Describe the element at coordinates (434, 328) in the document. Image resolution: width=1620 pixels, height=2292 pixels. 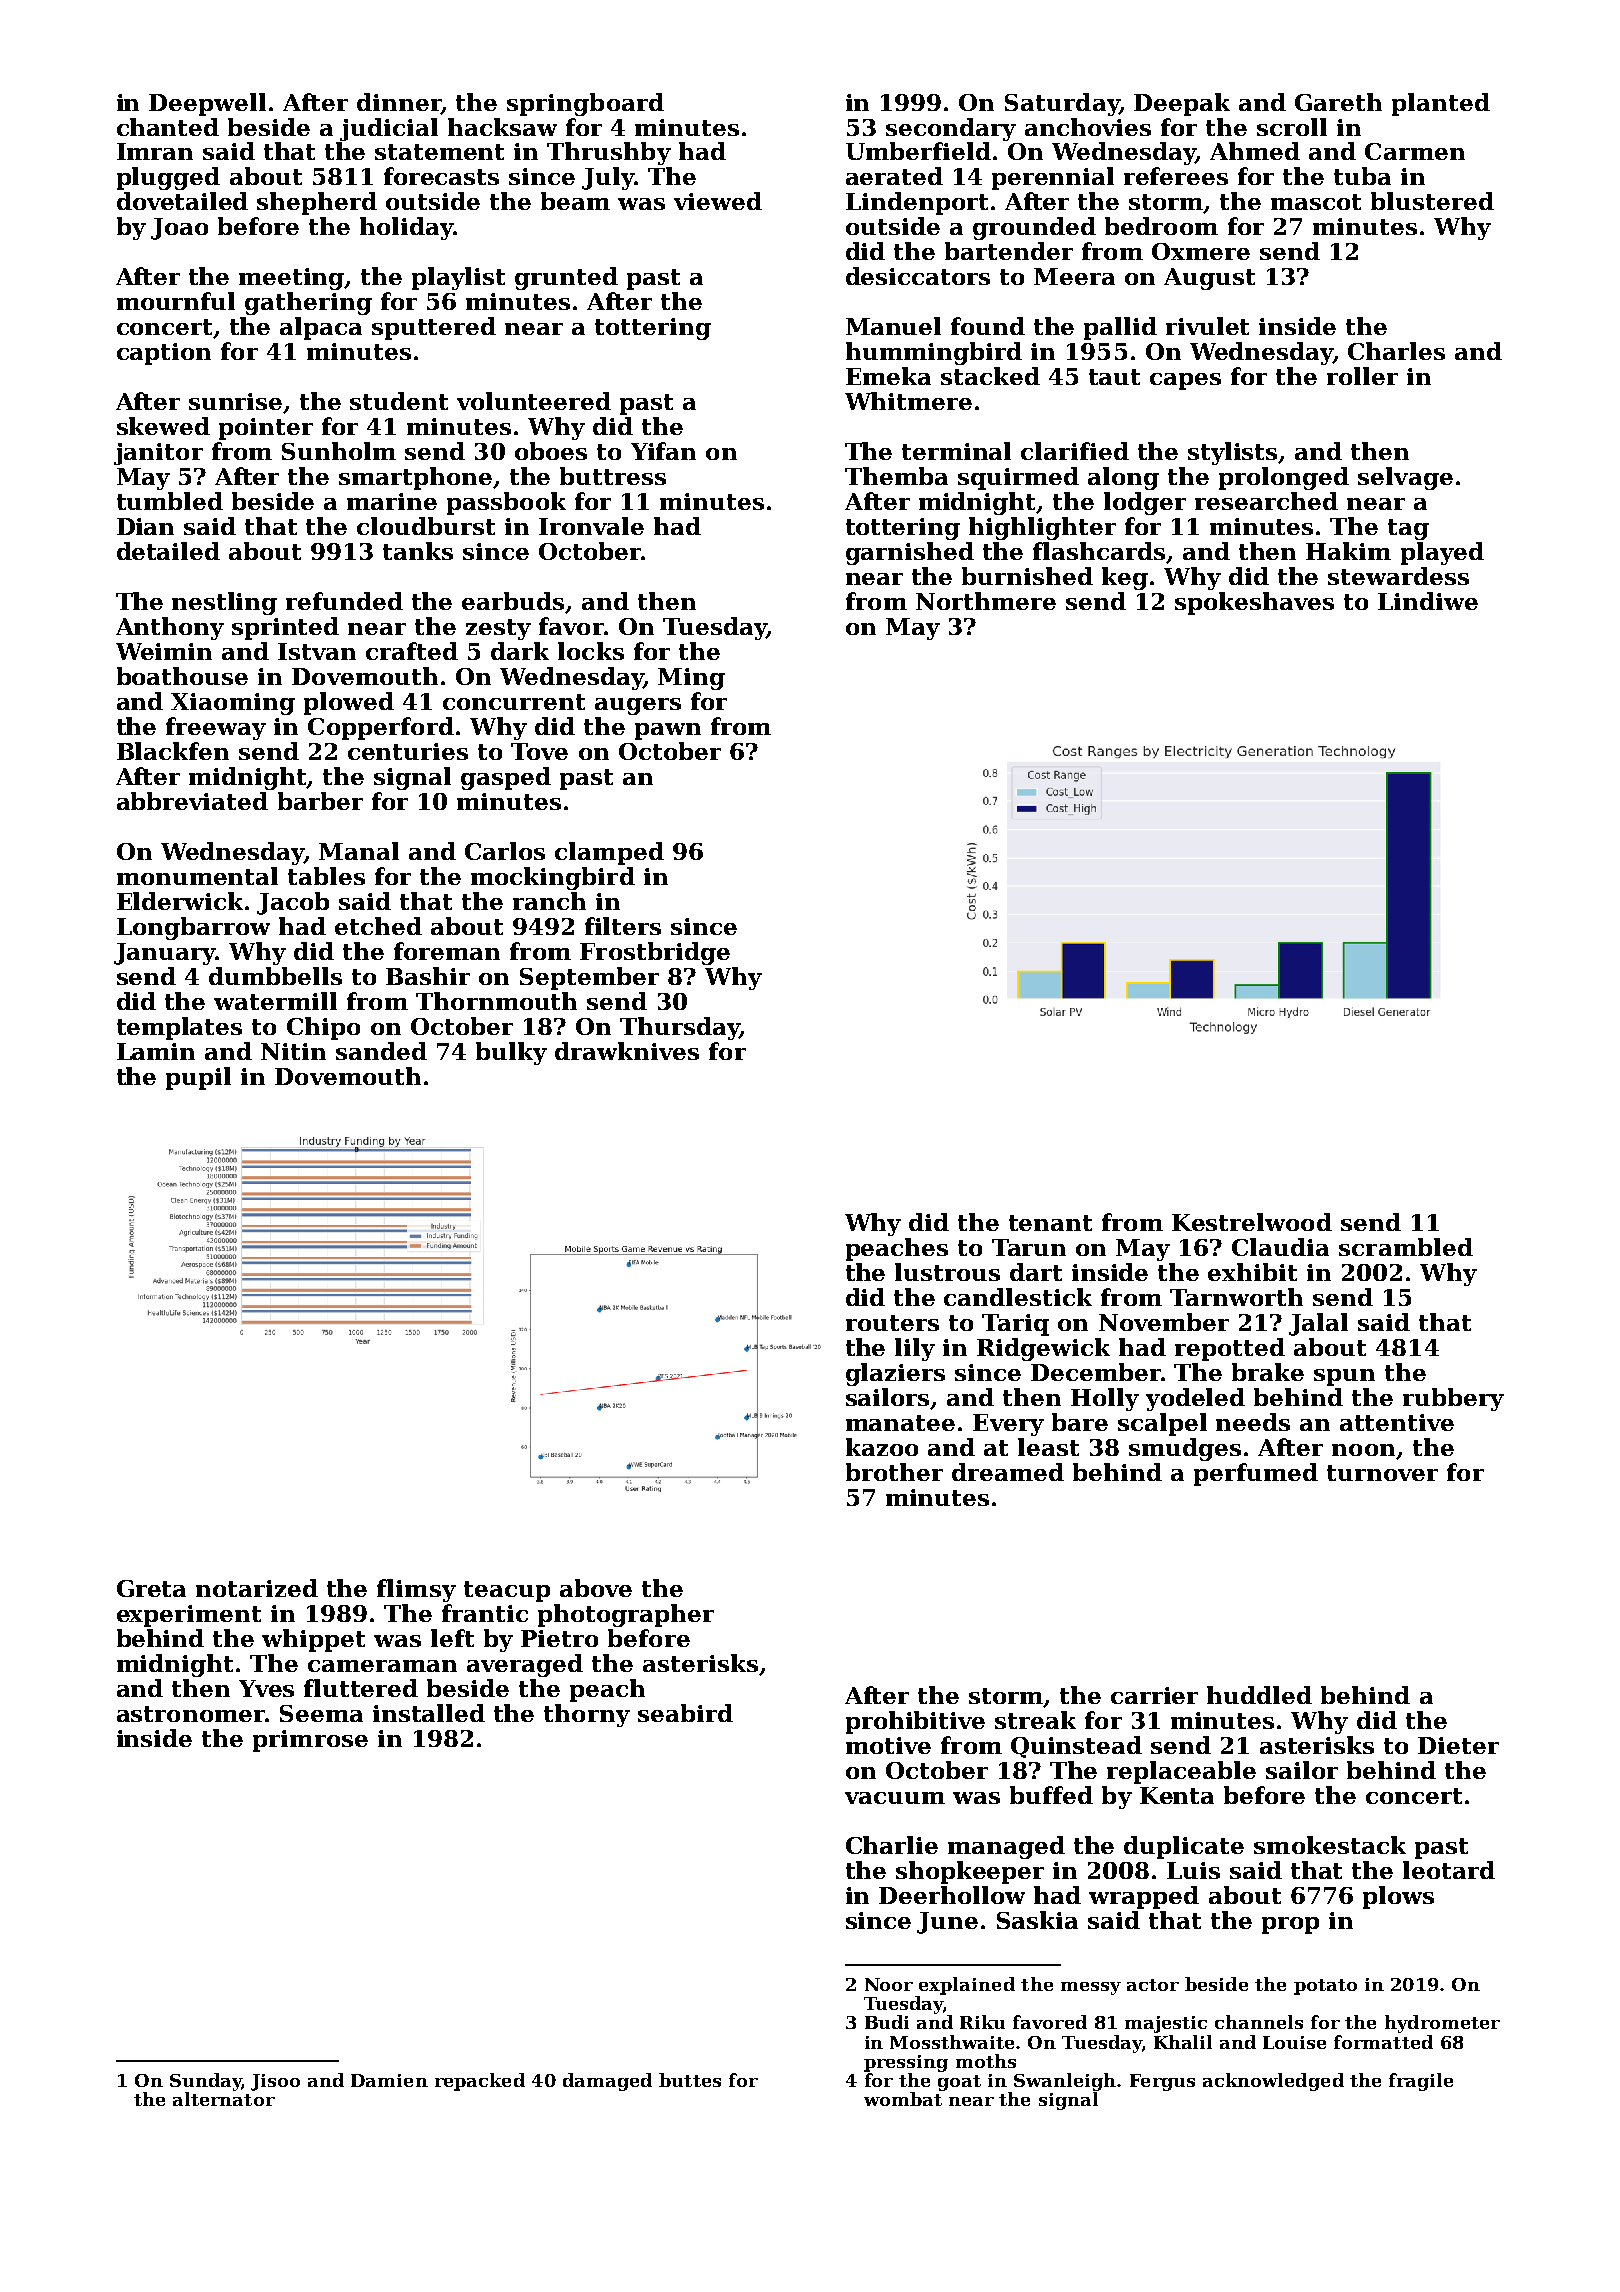
I see `sputtered` at that location.
